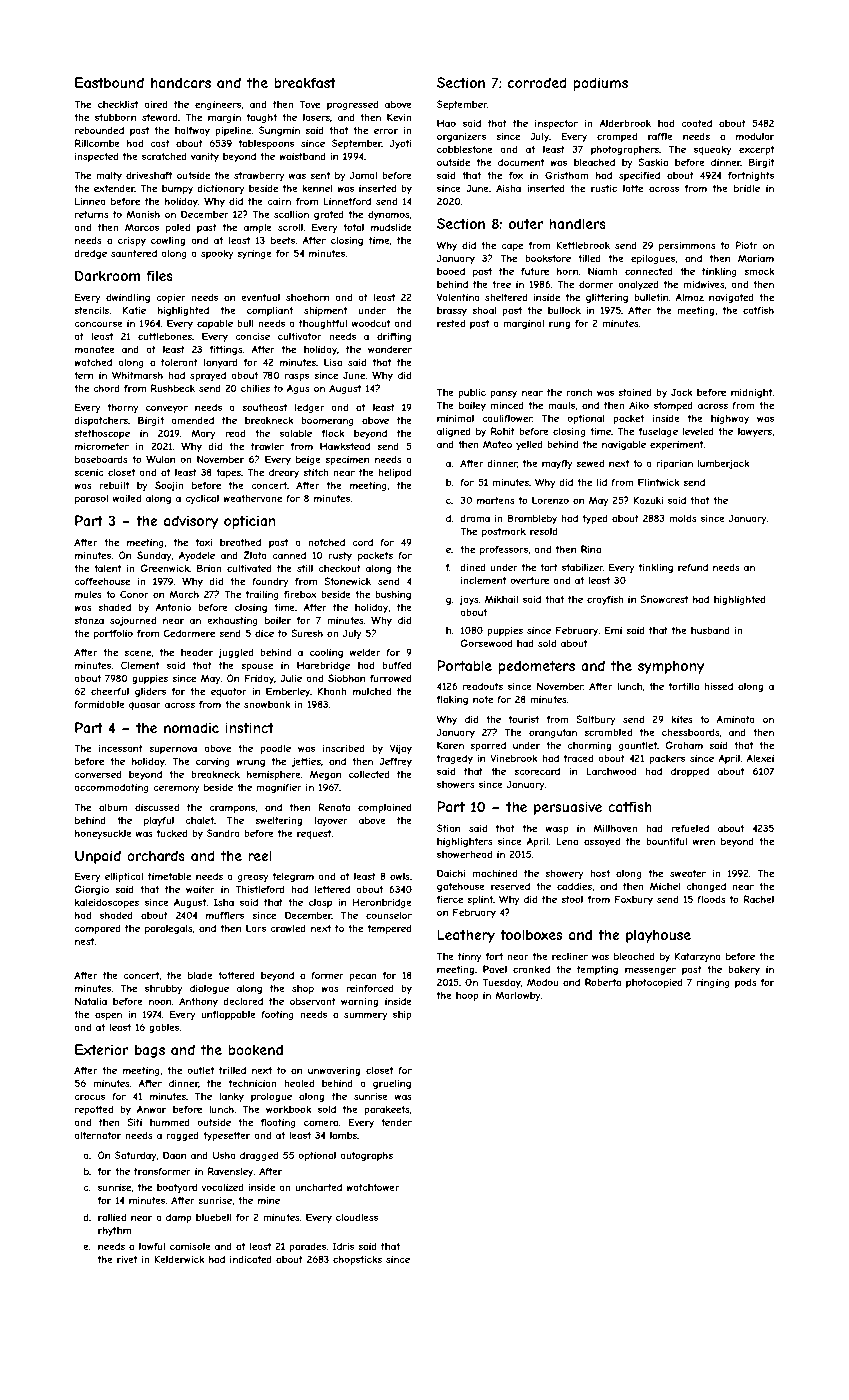 The width and height of the screenshot is (849, 1400). What do you see at coordinates (373, 1187) in the screenshot?
I see `watchtower` at bounding box center [373, 1187].
